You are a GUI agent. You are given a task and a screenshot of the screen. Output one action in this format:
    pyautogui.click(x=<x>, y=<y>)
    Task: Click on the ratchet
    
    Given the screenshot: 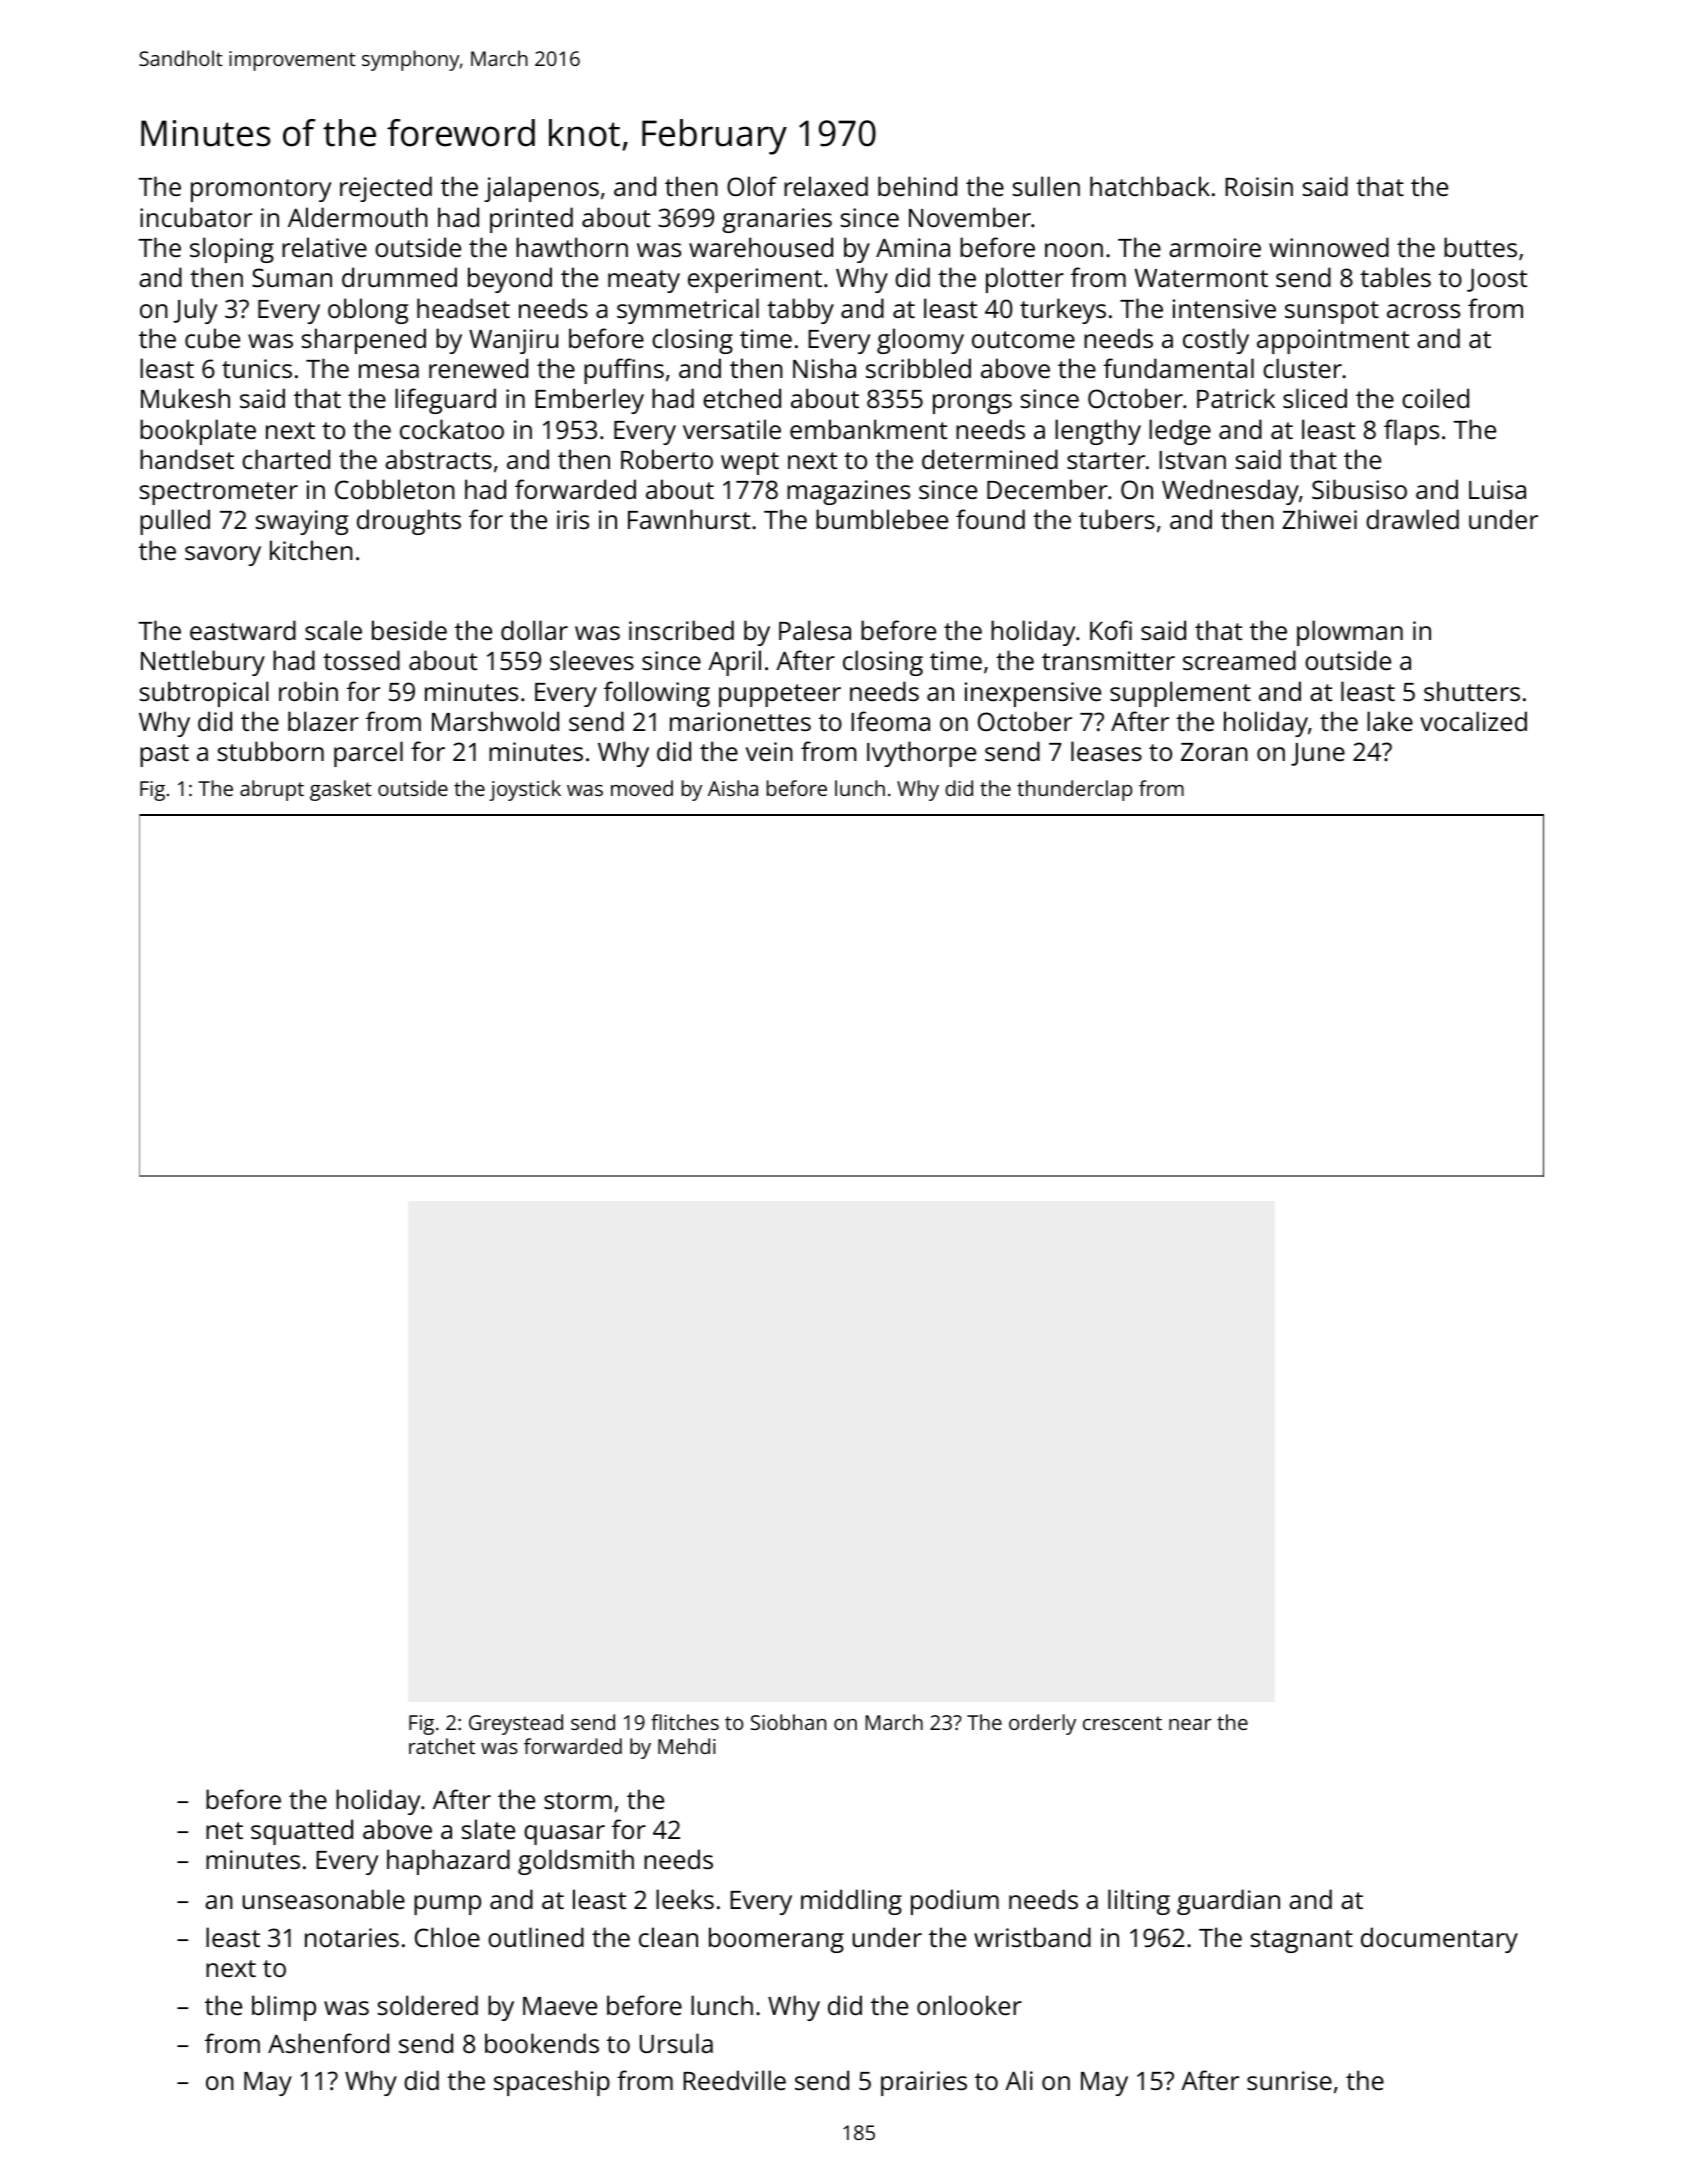 What is the action you would take?
    pyautogui.click(x=442, y=1746)
